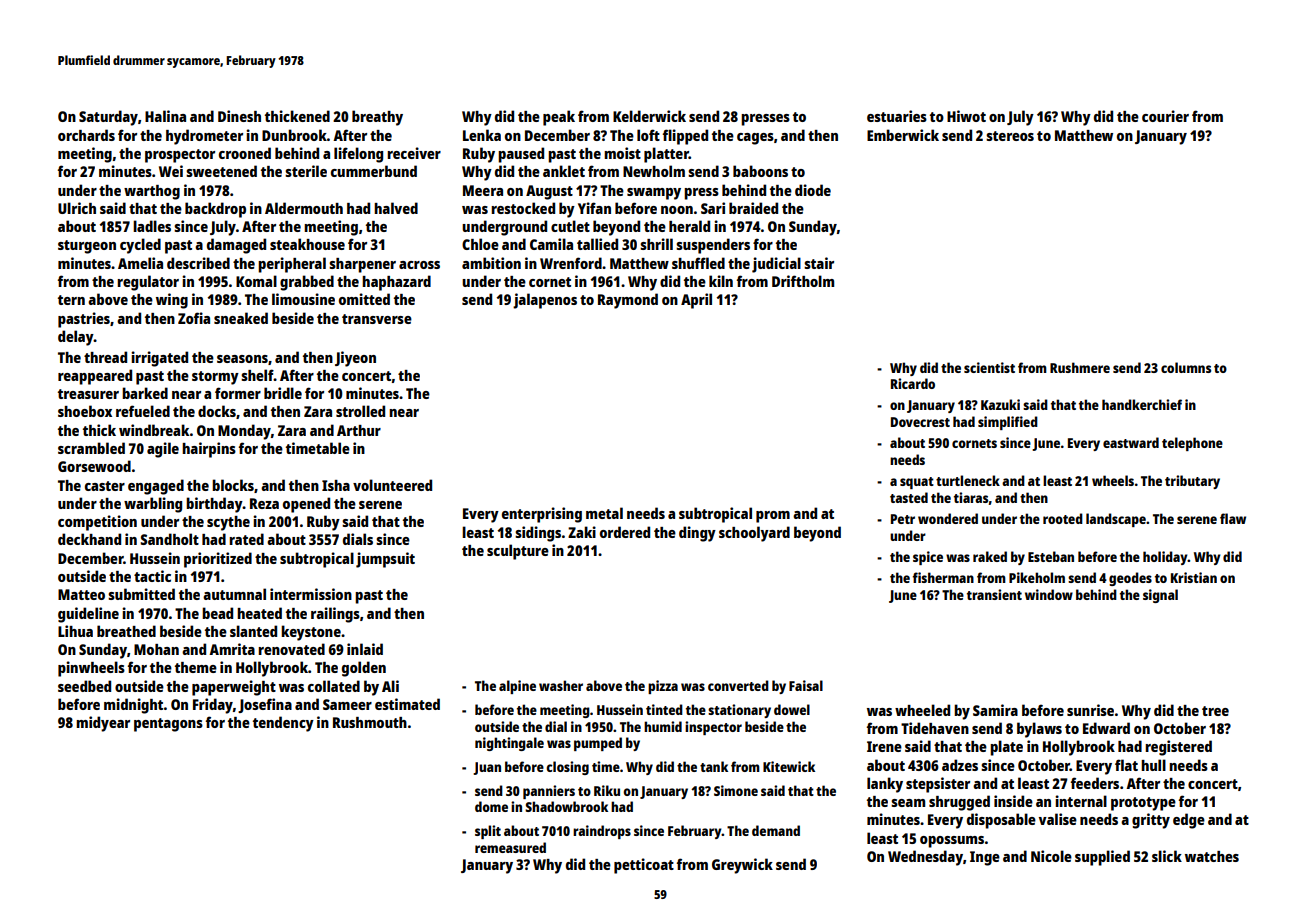  I want to click on breathy, so click(377, 118).
